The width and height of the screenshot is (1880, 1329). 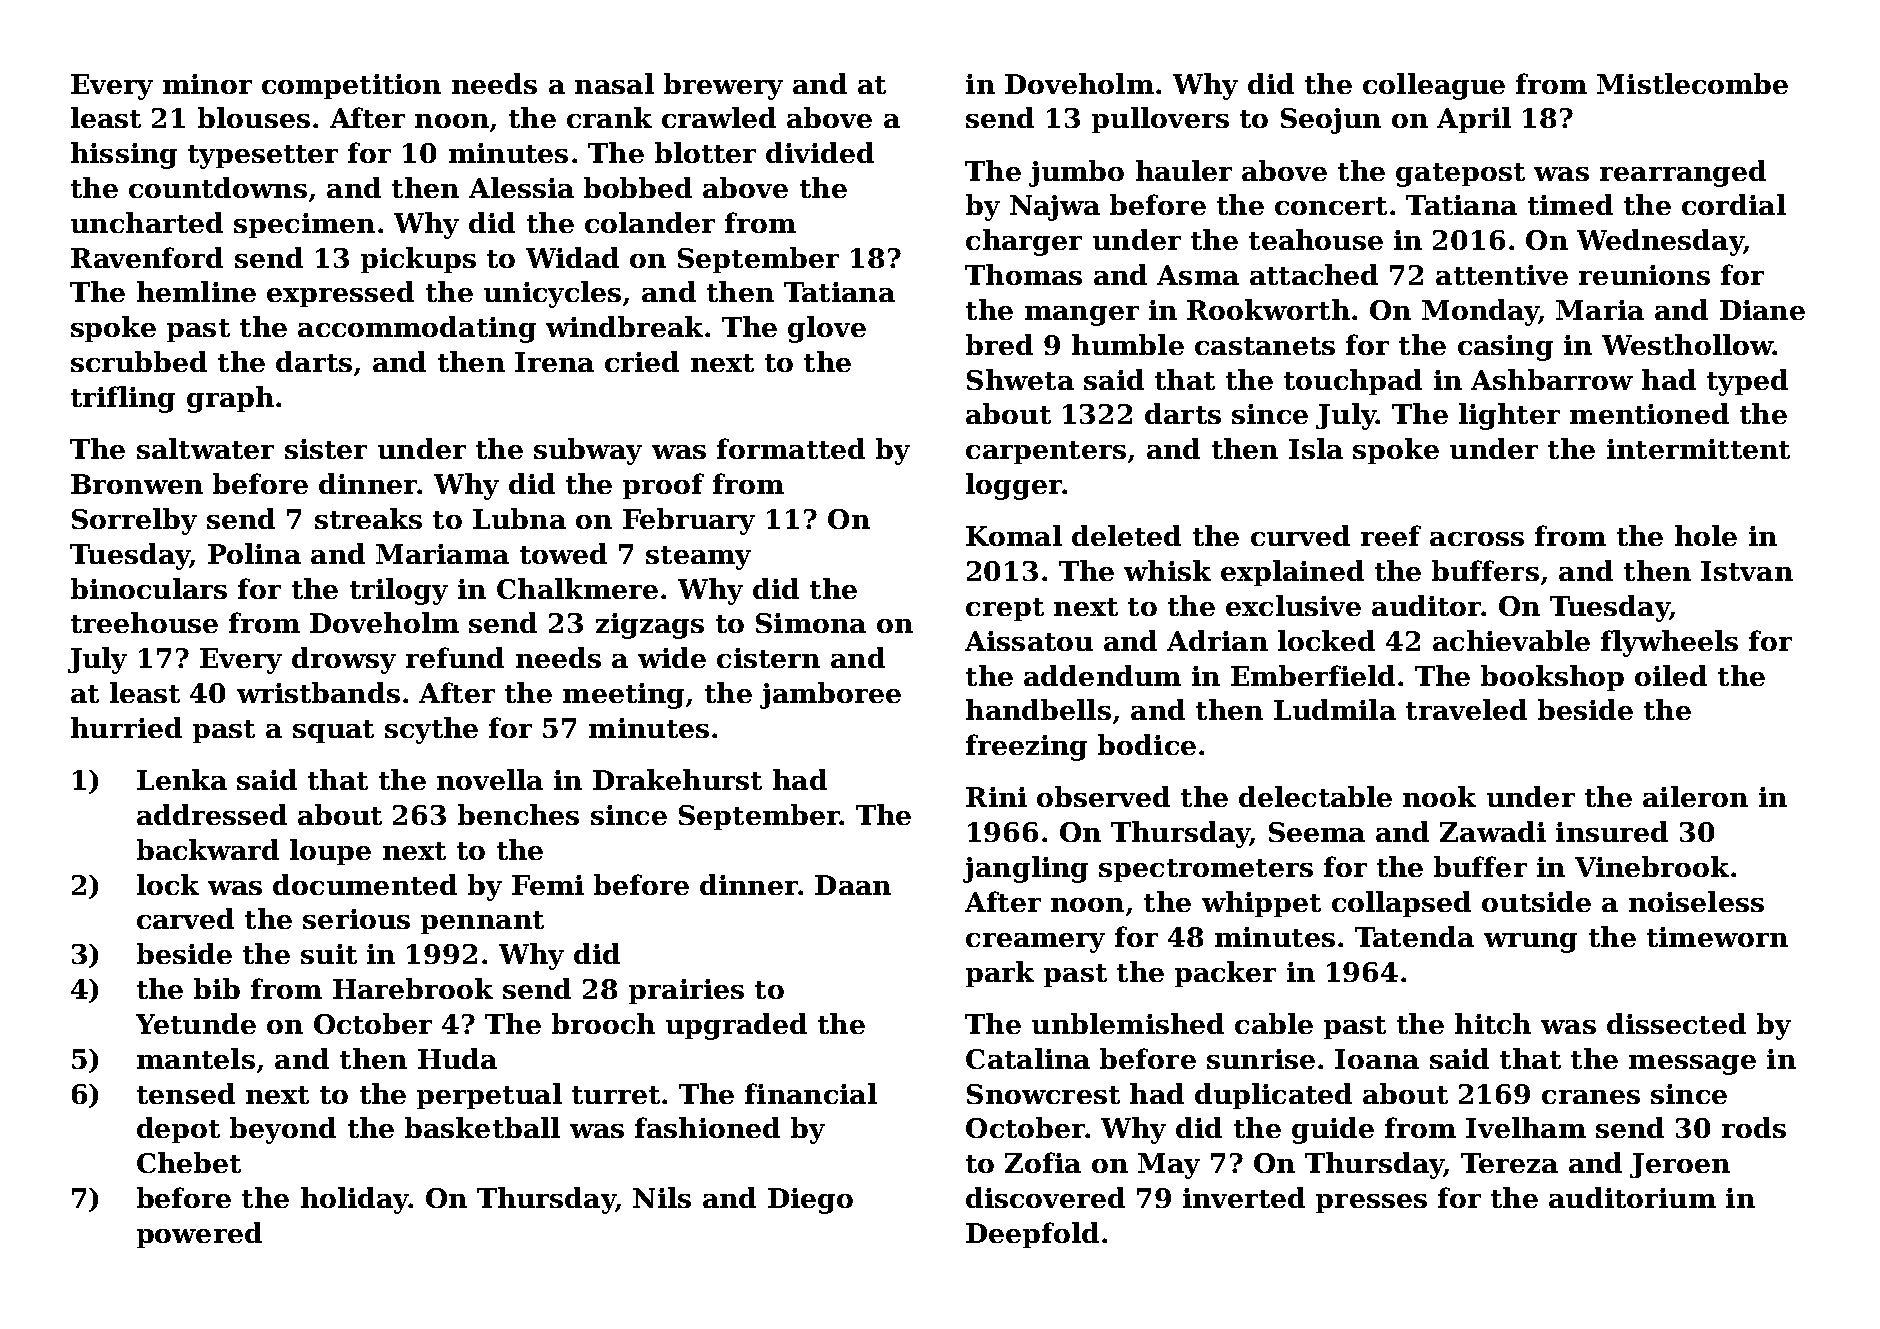 I want to click on Mistlecombe, so click(x=1692, y=83).
